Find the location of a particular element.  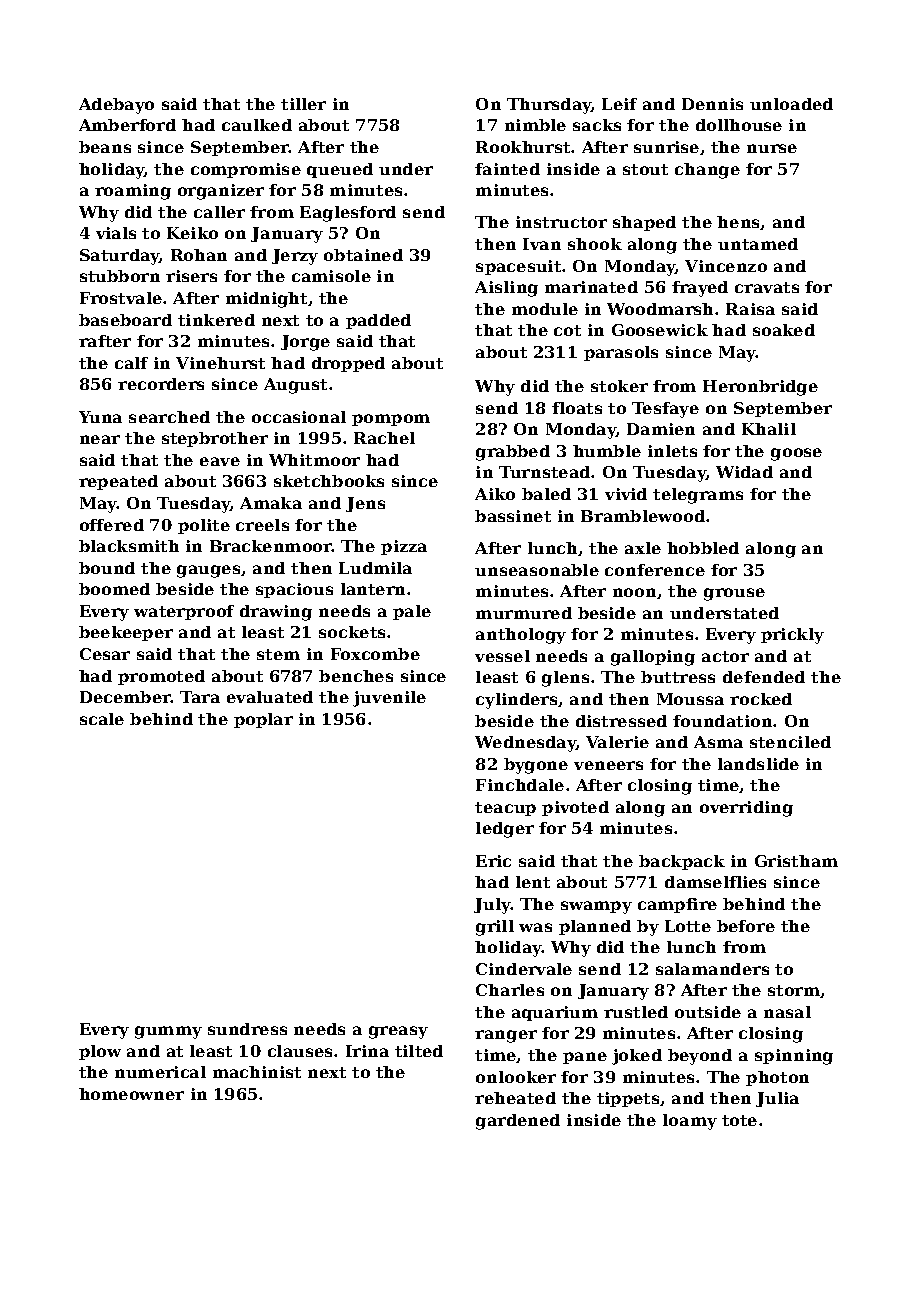

unloaded is located at coordinates (791, 104).
